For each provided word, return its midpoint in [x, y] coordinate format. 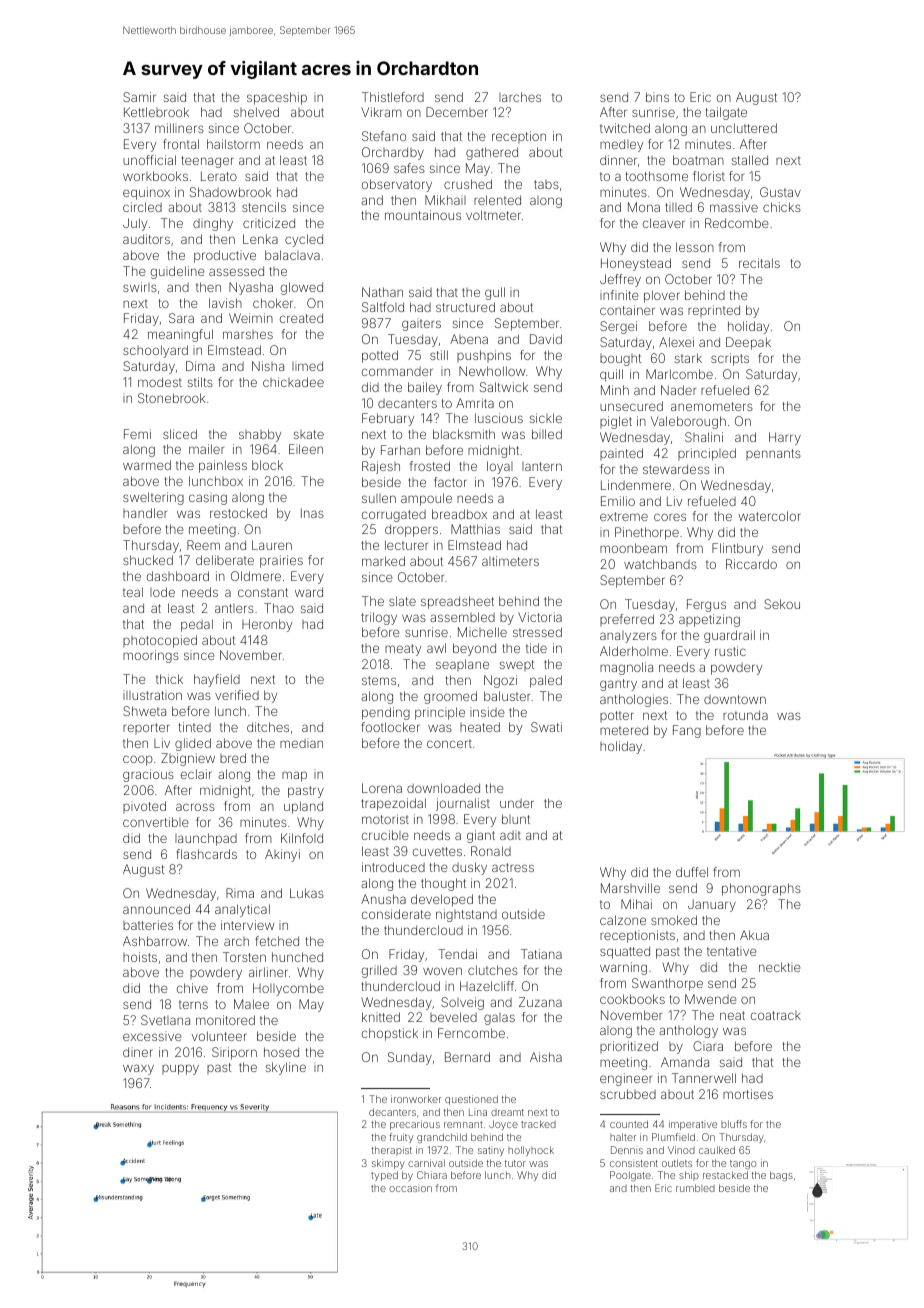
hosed [281, 1052]
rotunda [745, 715]
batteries [148, 925]
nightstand [466, 915]
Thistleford [393, 97]
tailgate [726, 113]
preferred [627, 620]
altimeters [510, 561]
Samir [139, 97]
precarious [415, 1125]
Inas [312, 513]
